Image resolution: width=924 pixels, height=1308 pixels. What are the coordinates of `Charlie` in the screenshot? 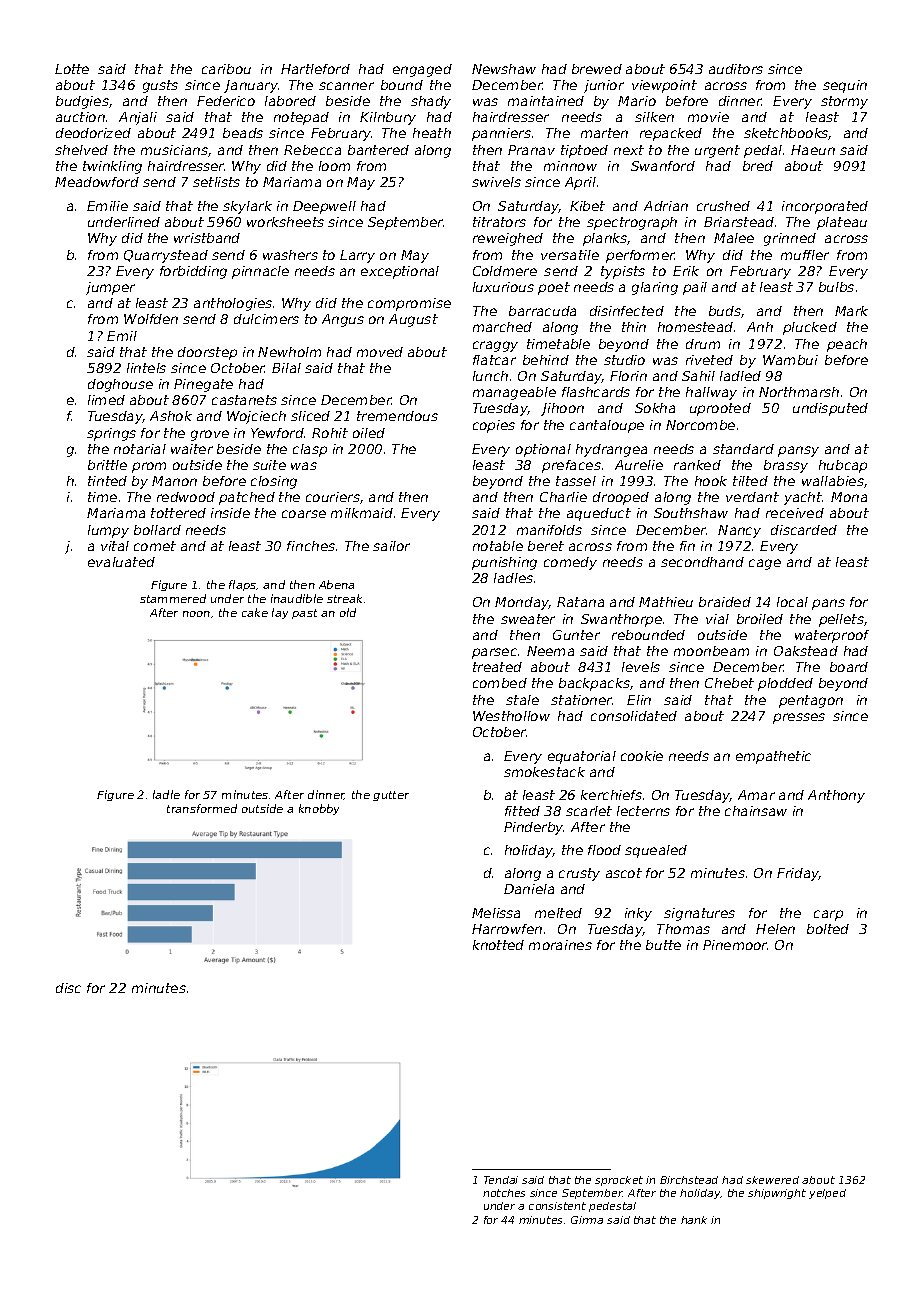 It's located at (563, 497).
